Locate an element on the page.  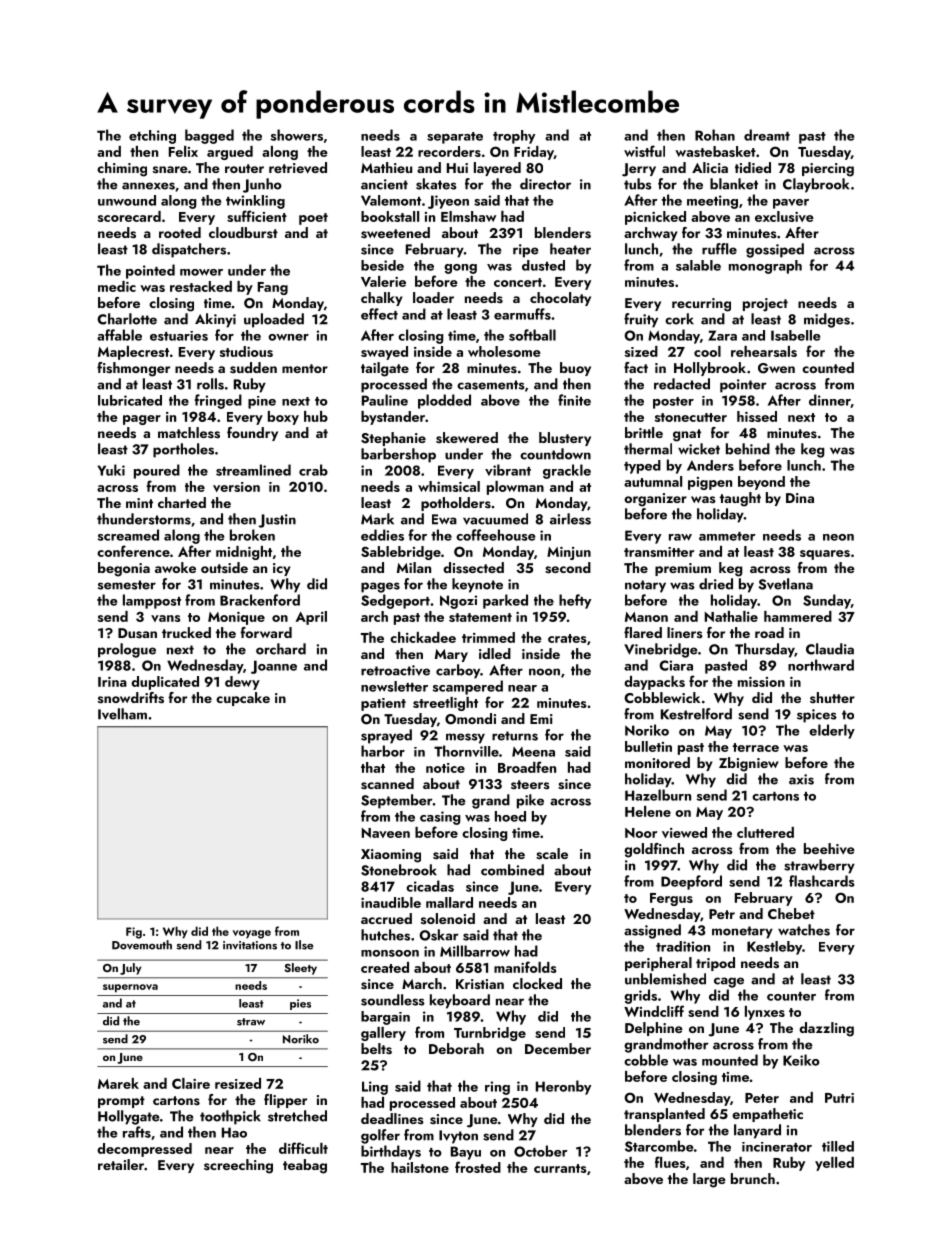
foundry is located at coordinates (252, 434).
